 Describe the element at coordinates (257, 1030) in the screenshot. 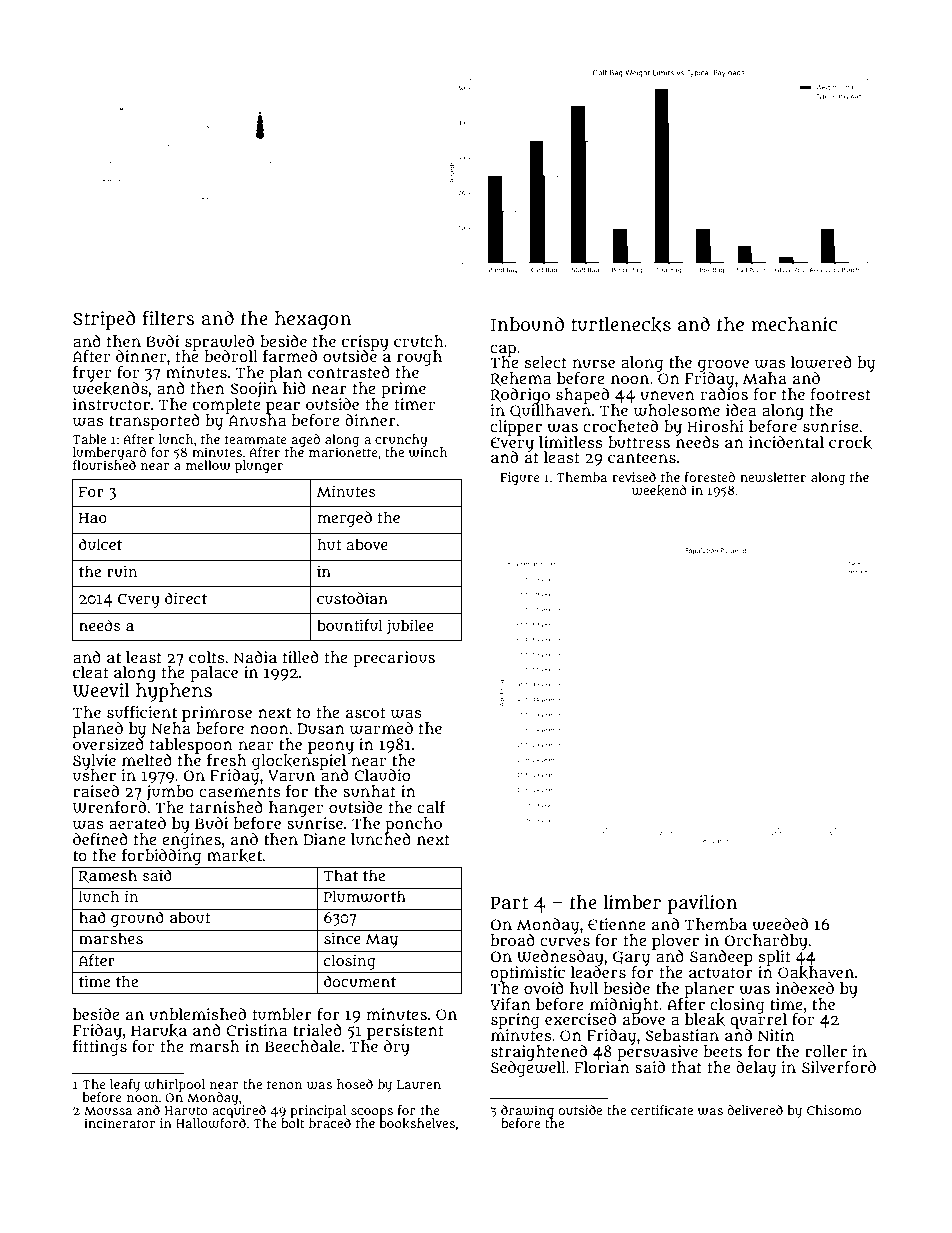

I see `Cristina` at that location.
